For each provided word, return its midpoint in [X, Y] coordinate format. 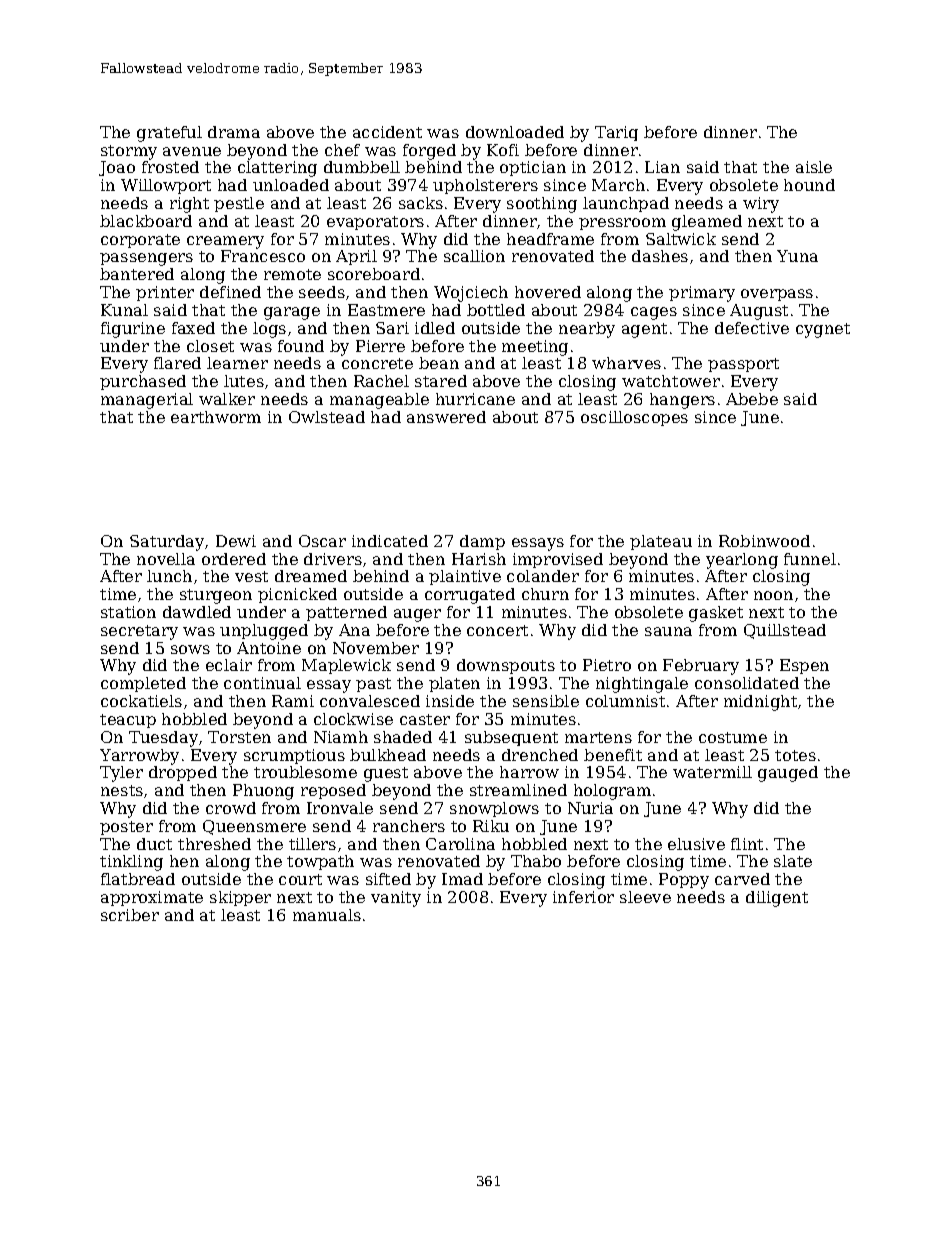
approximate [152, 898]
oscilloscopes [634, 418]
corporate [140, 241]
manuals [327, 915]
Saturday [167, 543]
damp [482, 542]
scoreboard [374, 274]
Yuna [797, 256]
